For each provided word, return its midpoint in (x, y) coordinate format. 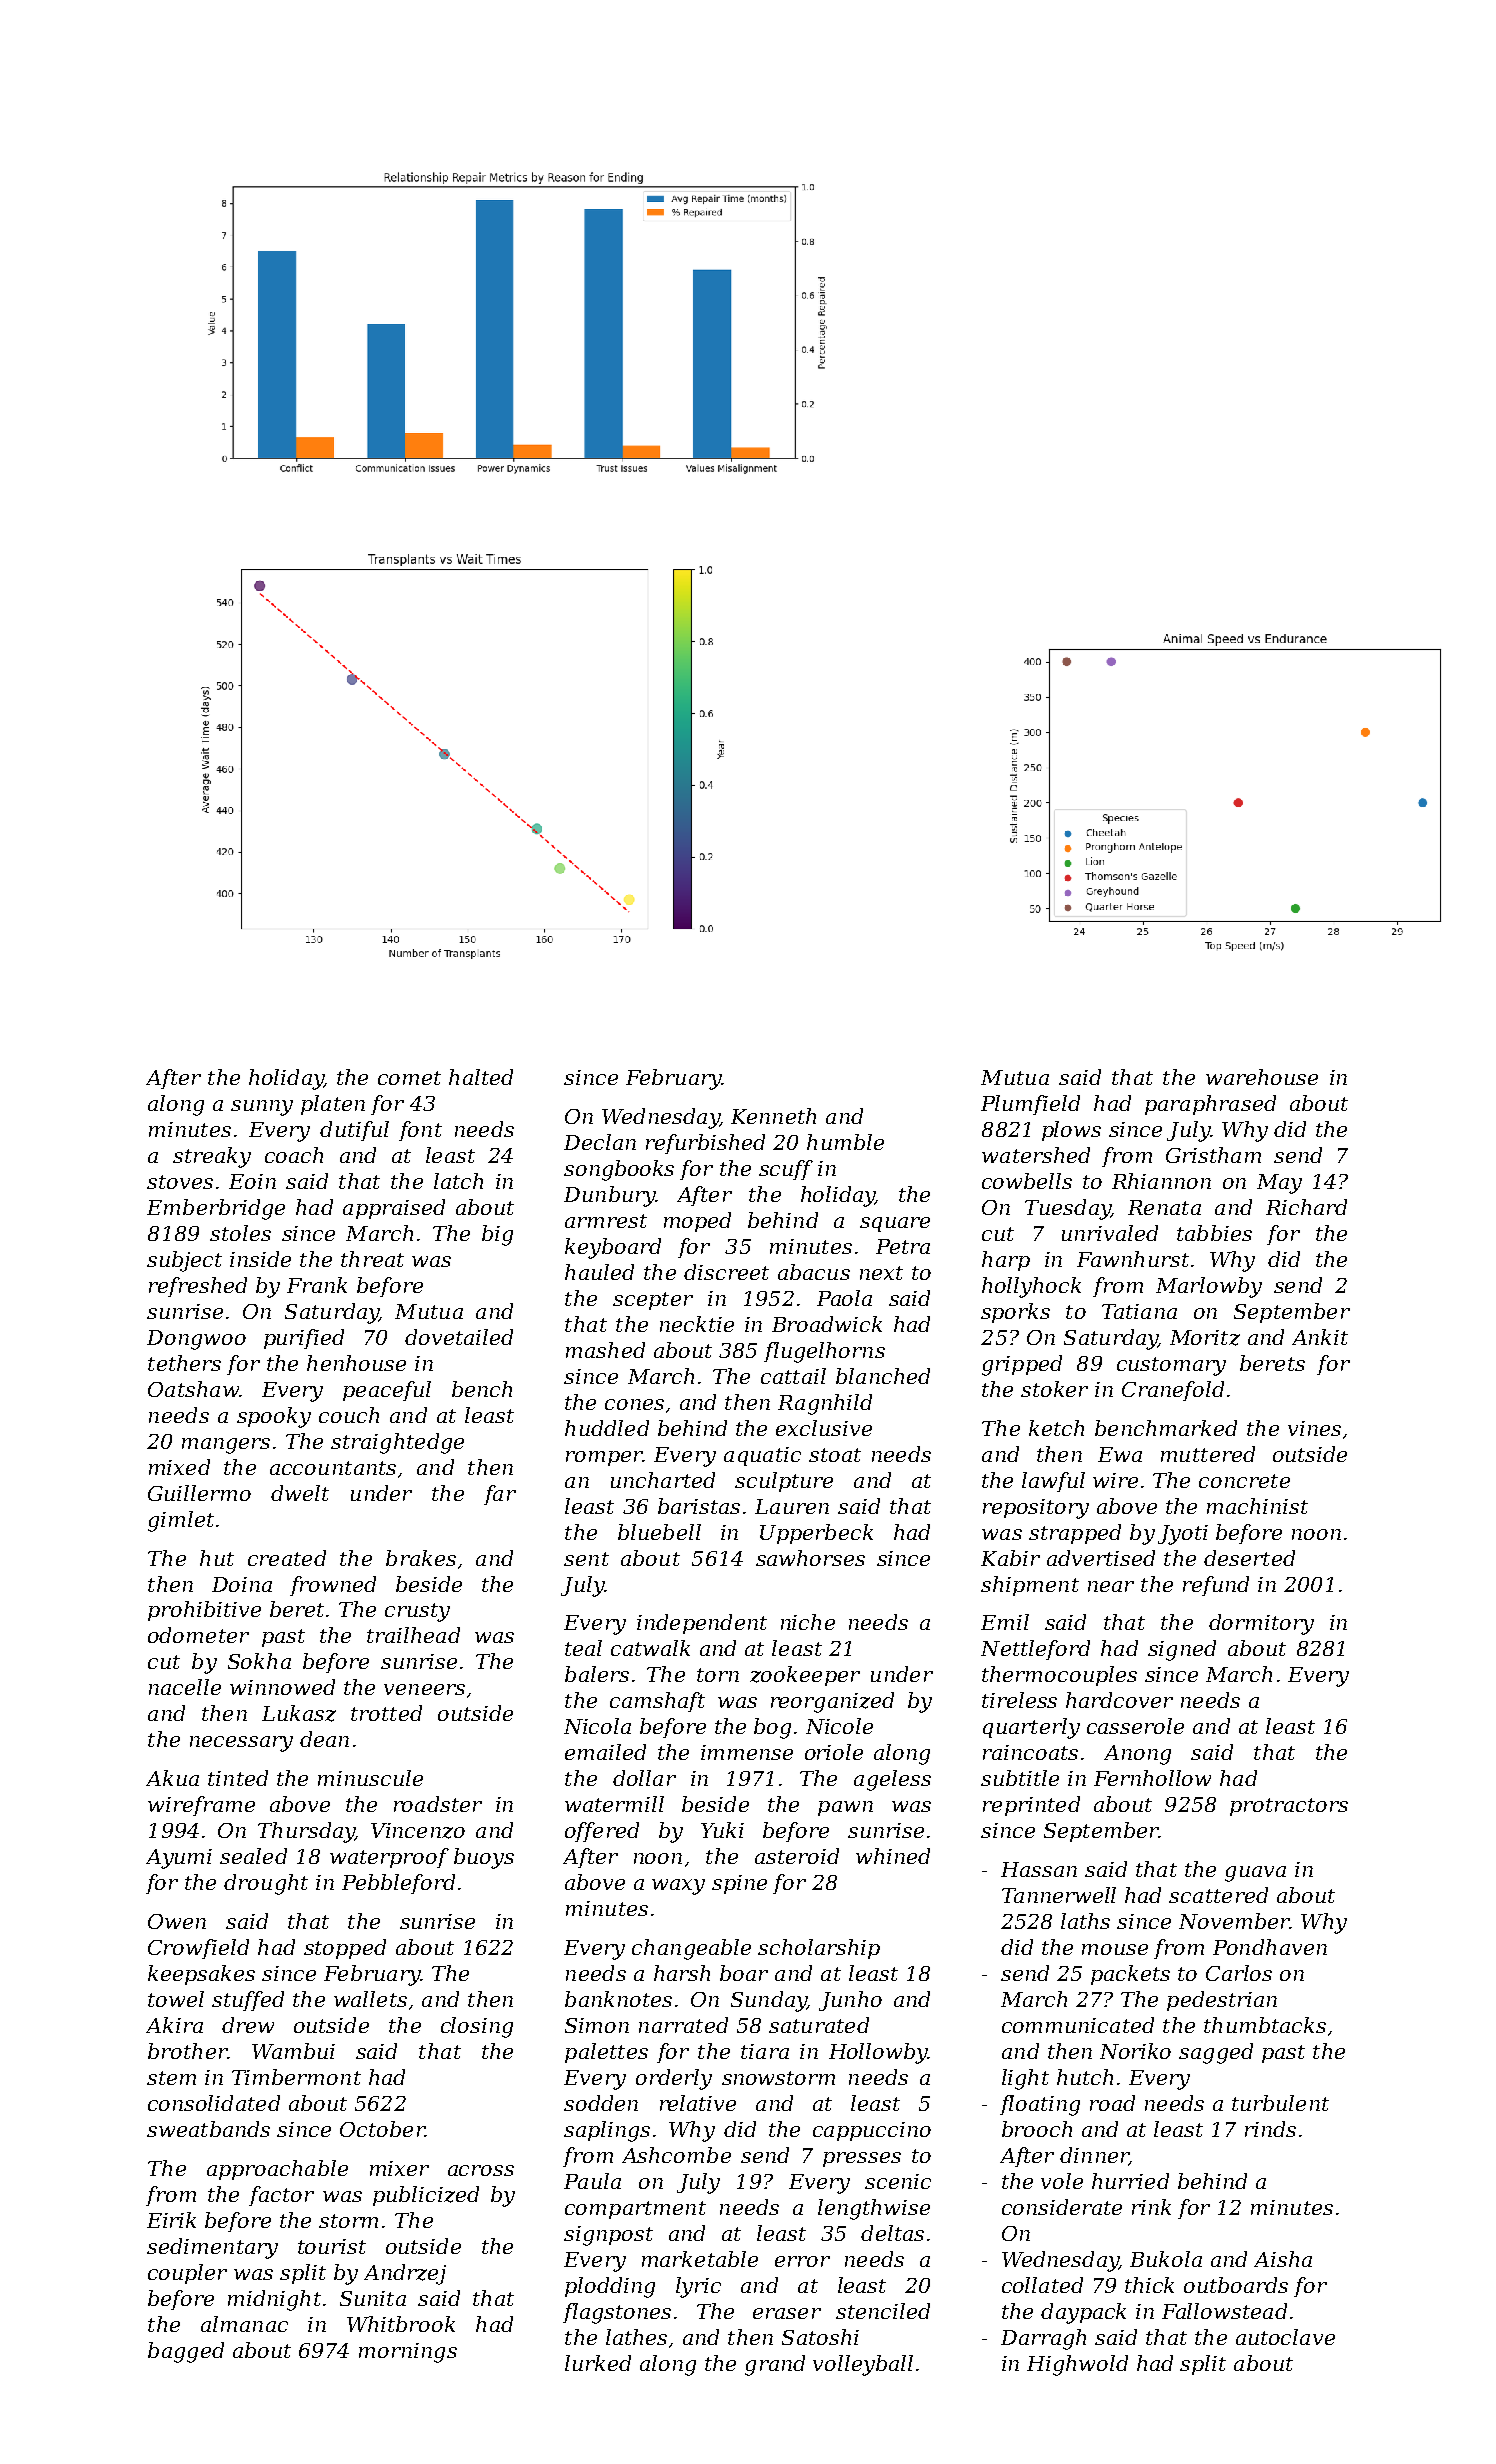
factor (281, 2196)
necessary (241, 1744)
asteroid (797, 1856)
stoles (240, 1233)
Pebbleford (398, 1884)
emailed (605, 1752)
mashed (605, 1350)
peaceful (387, 1391)
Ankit (1320, 1337)
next (881, 1273)
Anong (1137, 1755)
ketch (1056, 1428)
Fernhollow (1152, 1778)
